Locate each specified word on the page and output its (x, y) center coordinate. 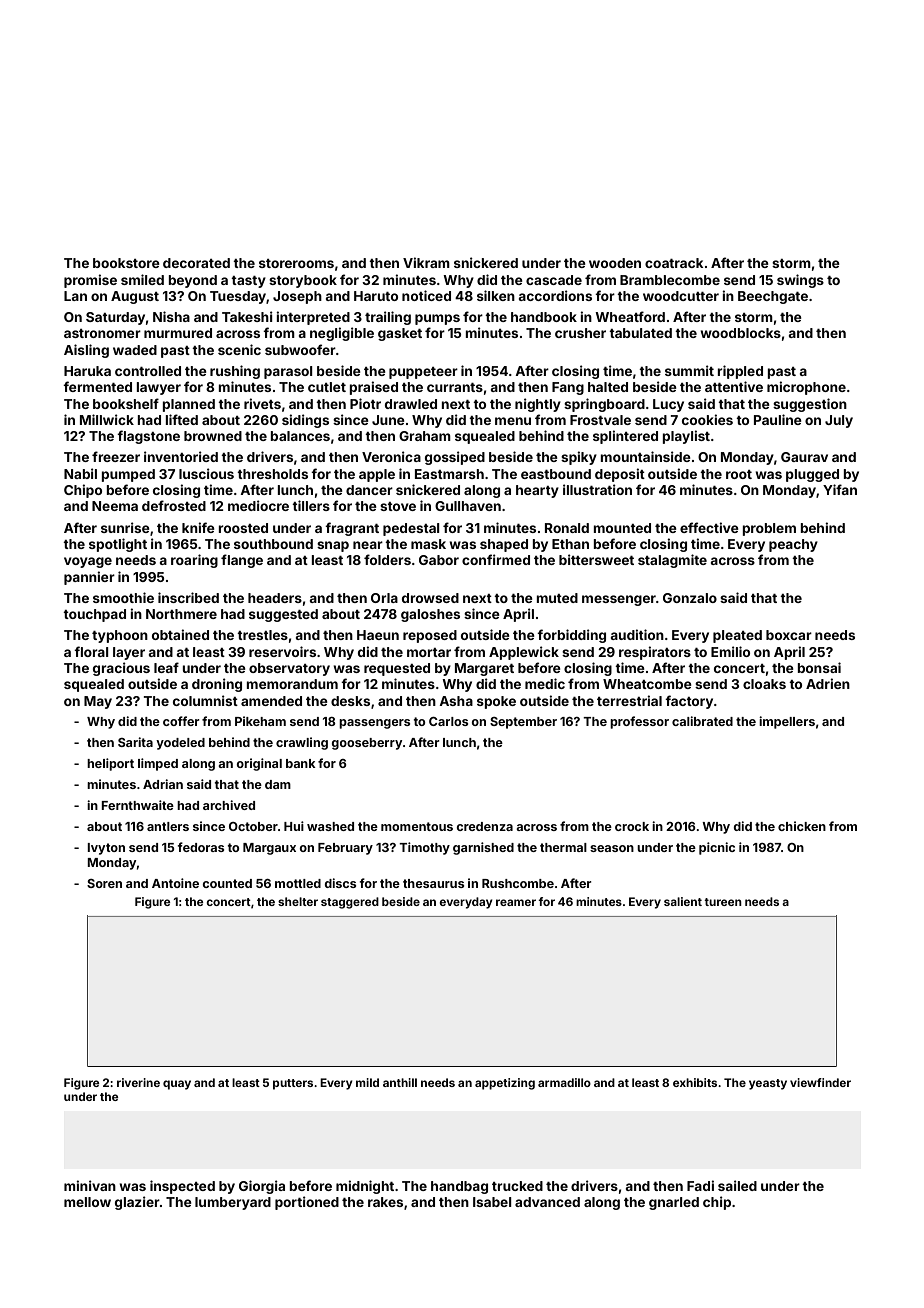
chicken (802, 826)
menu (513, 421)
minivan (90, 1185)
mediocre (258, 505)
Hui (294, 826)
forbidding (571, 636)
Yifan (840, 489)
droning (217, 685)
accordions (555, 295)
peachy (793, 545)
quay (177, 1085)
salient (683, 901)
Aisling (86, 351)
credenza (484, 826)
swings (800, 281)
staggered (350, 903)
